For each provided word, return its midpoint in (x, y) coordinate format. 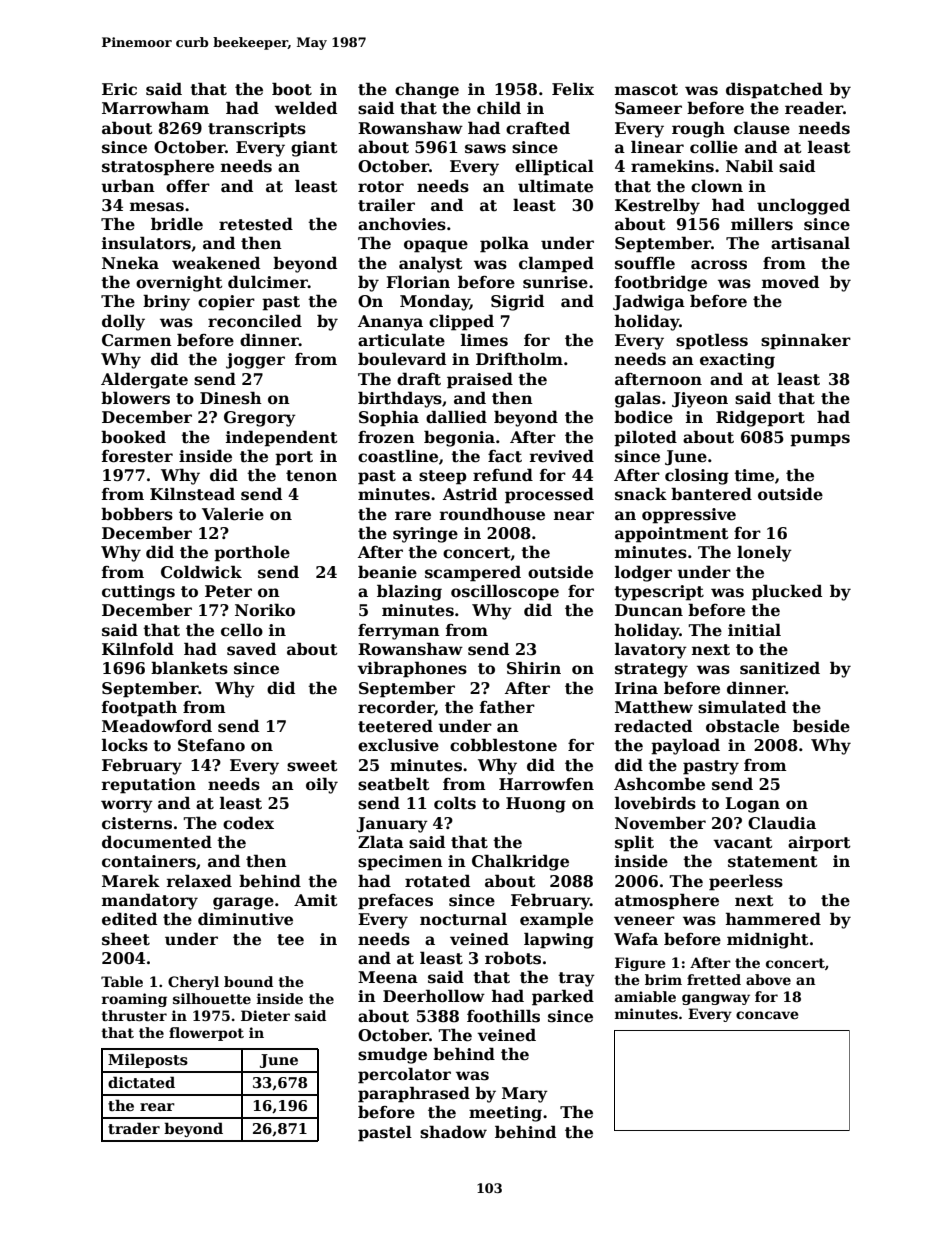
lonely (764, 553)
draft (419, 379)
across (719, 265)
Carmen (137, 340)
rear (157, 1107)
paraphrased (414, 1094)
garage (243, 903)
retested (256, 224)
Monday (435, 302)
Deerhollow (434, 996)
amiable (645, 996)
